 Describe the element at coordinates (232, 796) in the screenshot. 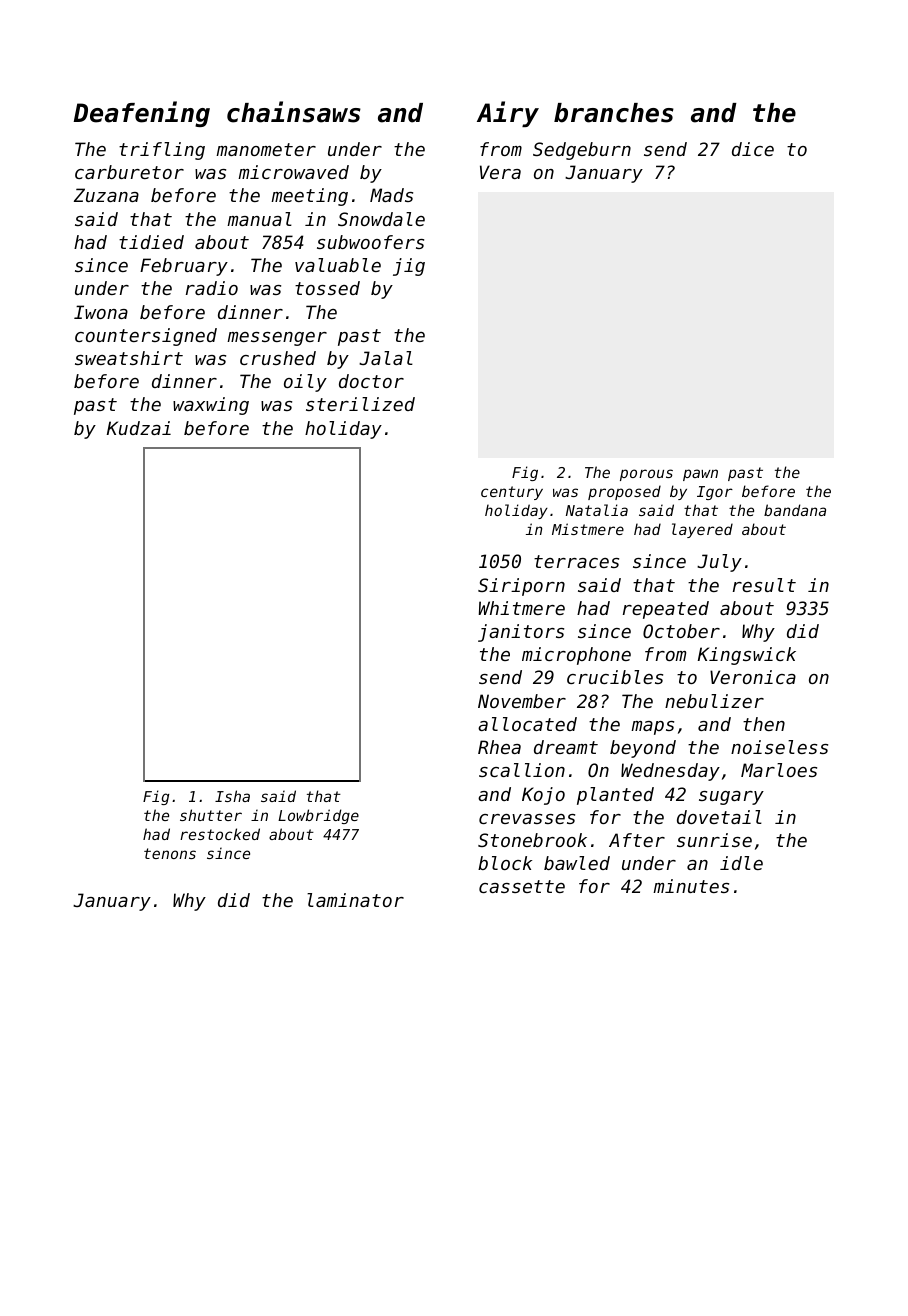

I see `Isha` at that location.
